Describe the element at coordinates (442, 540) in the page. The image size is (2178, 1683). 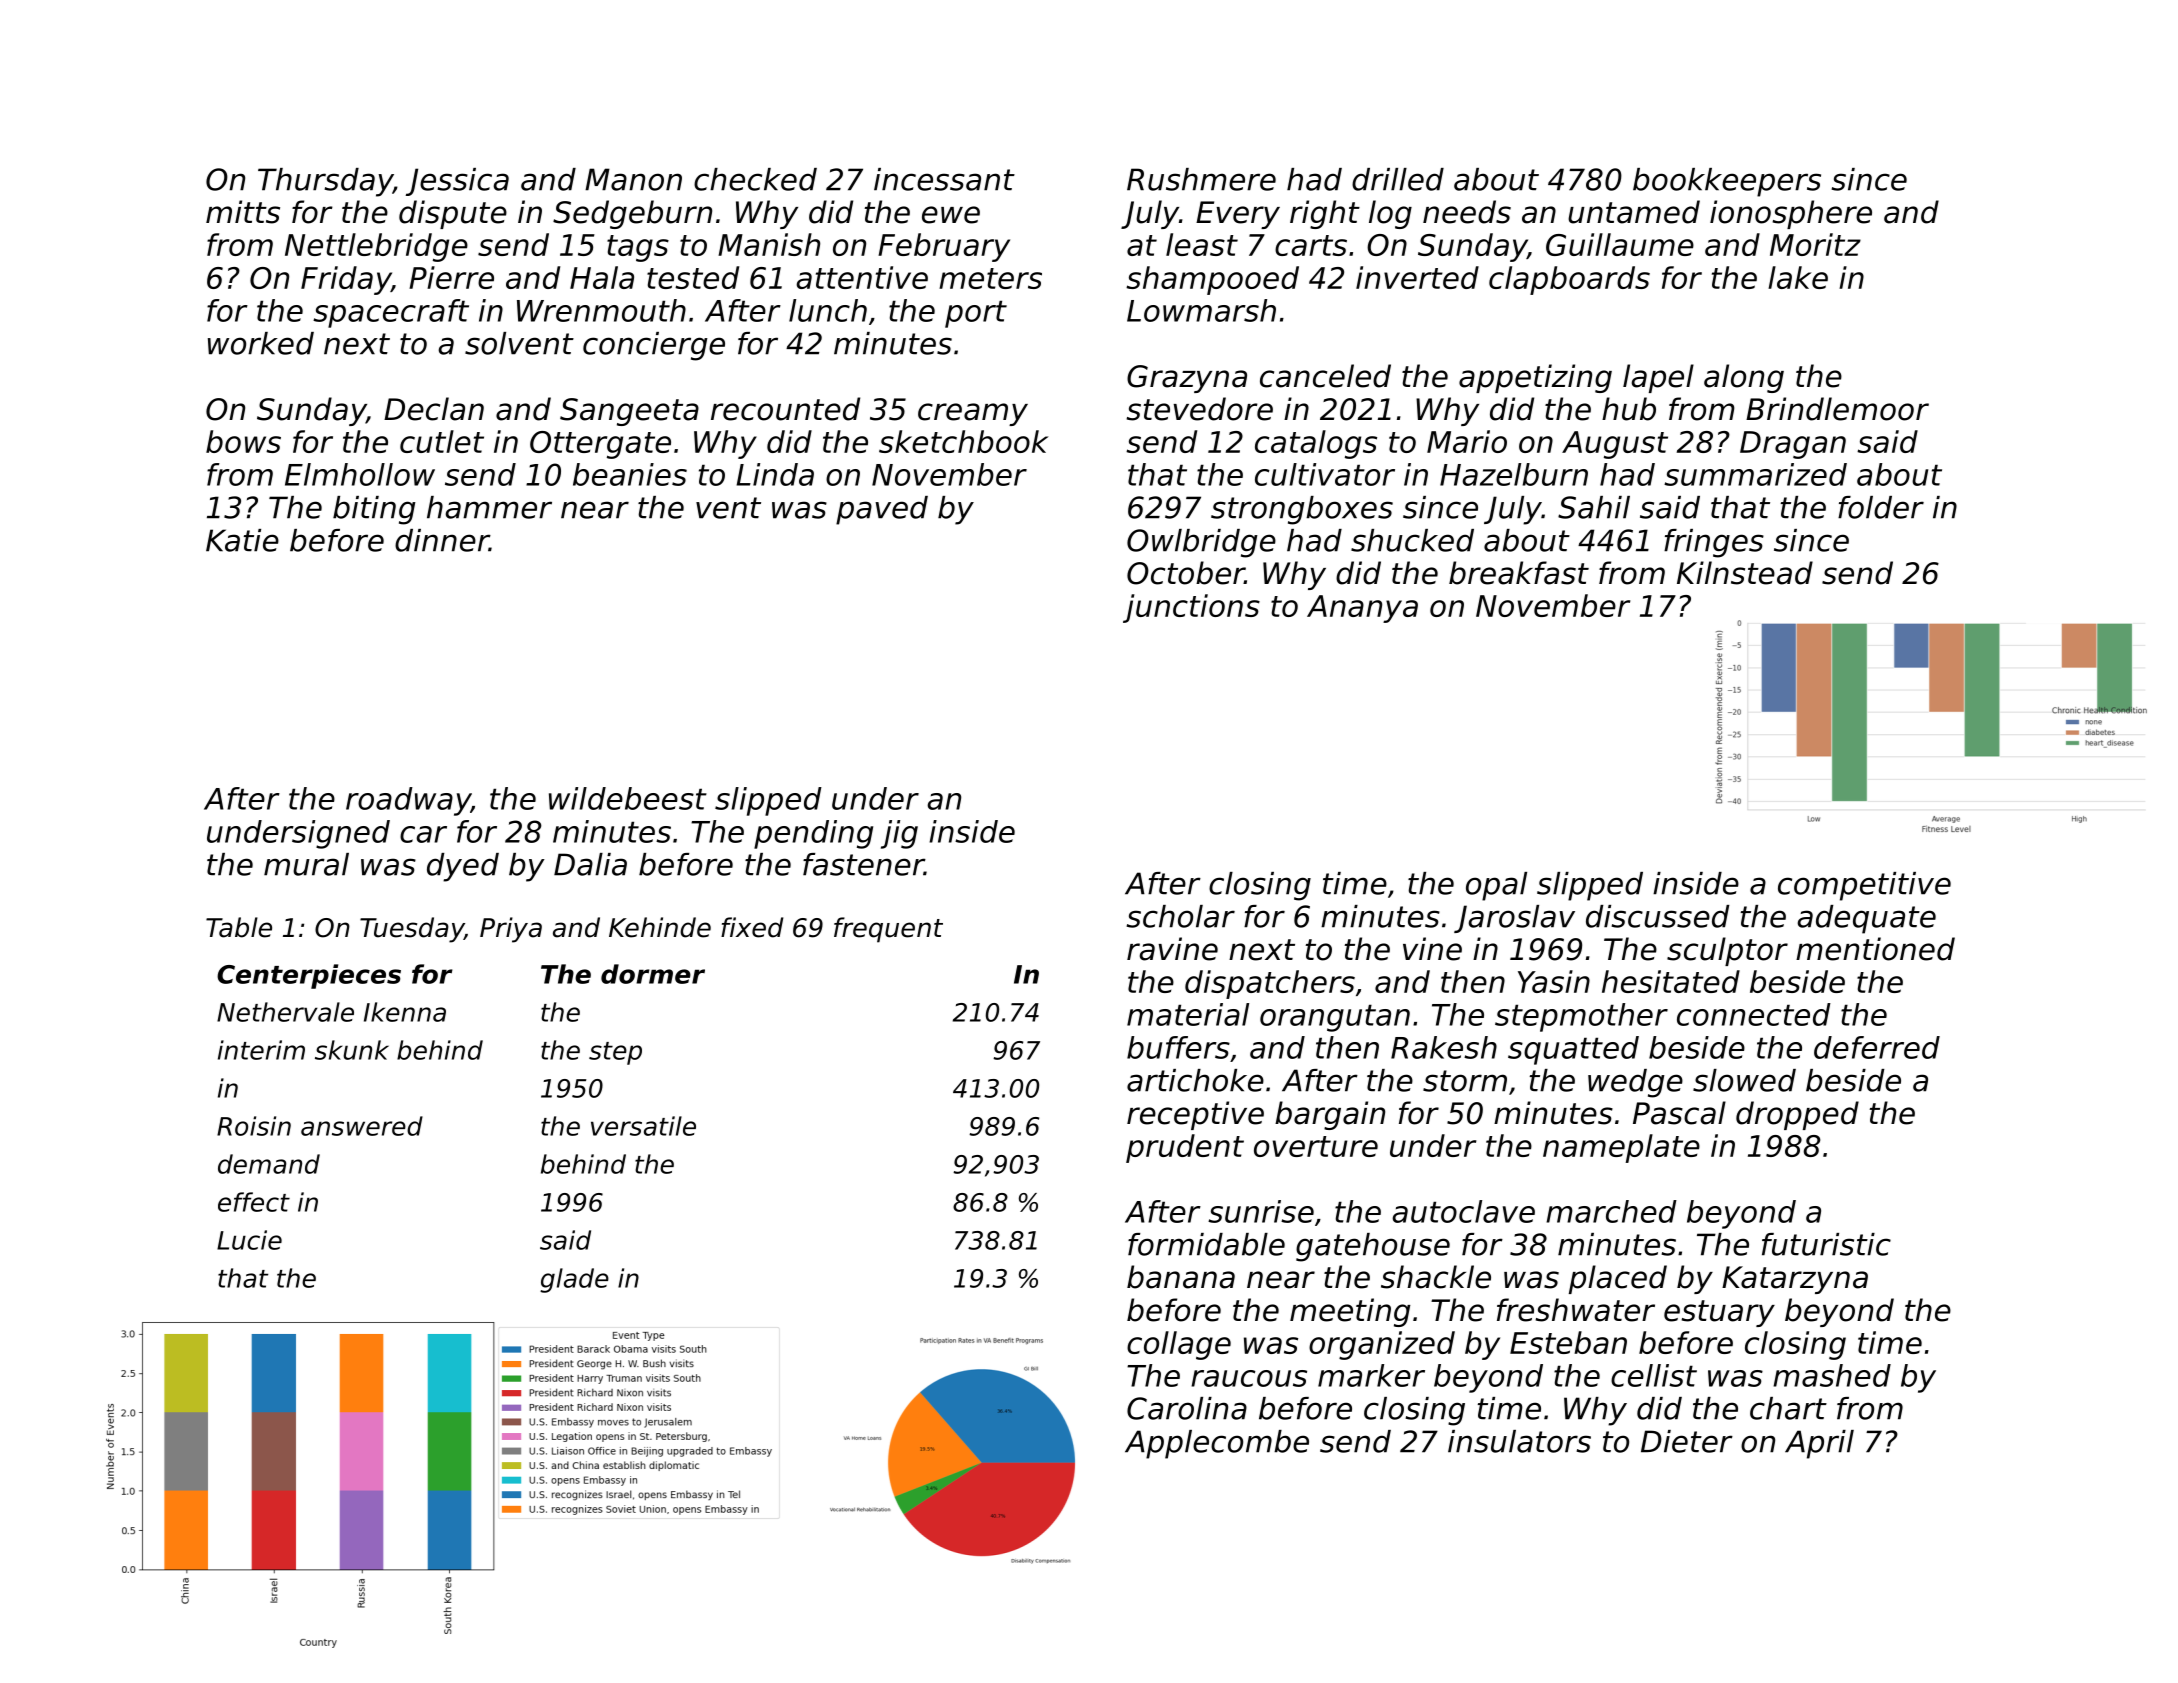
I see `dinner` at that location.
